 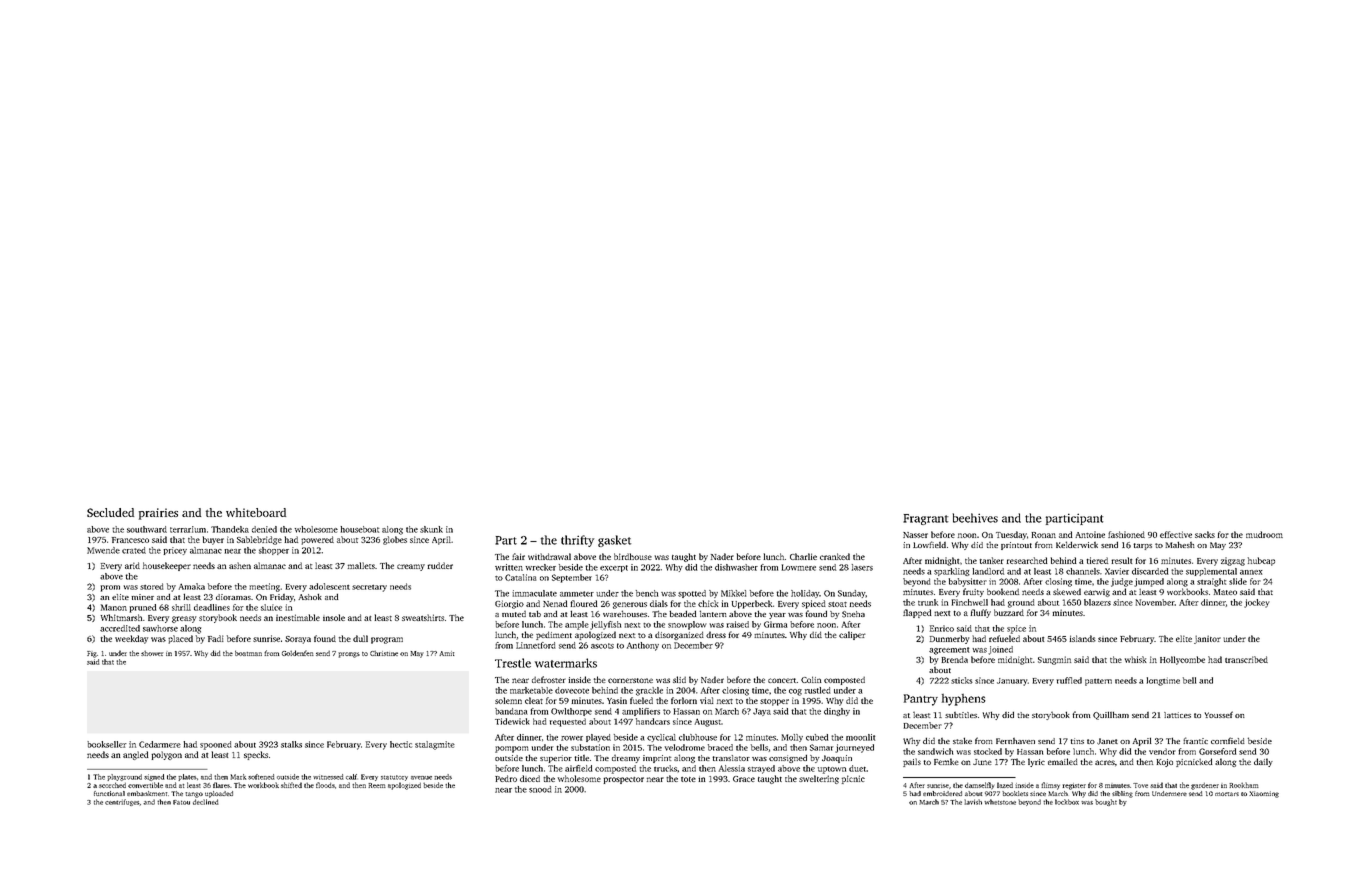 I want to click on beehives, so click(x=975, y=518).
